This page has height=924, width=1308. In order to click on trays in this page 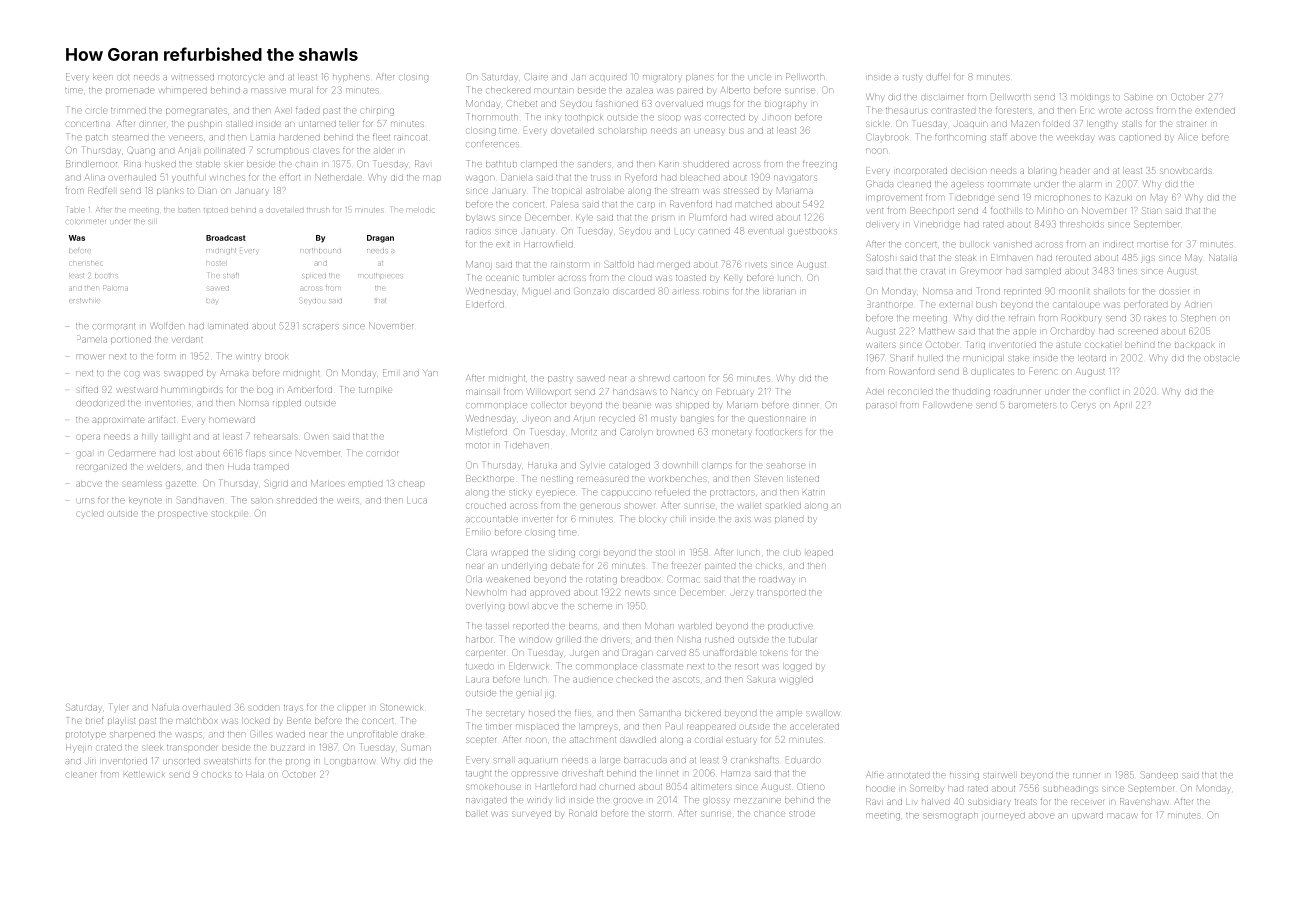, I will do `click(293, 708)`.
